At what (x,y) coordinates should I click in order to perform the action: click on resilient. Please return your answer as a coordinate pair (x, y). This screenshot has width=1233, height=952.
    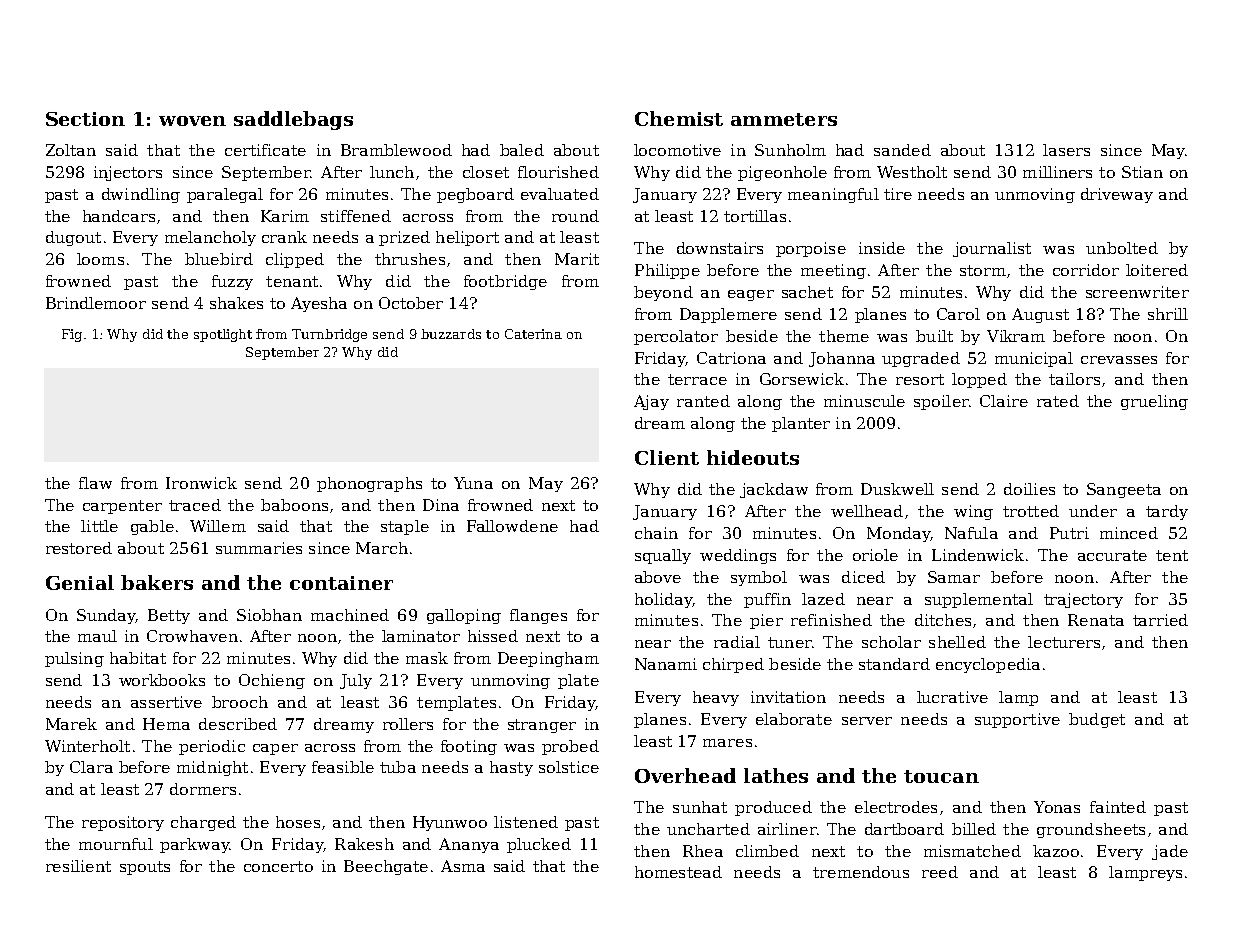
    Looking at the image, I should click on (78, 866).
